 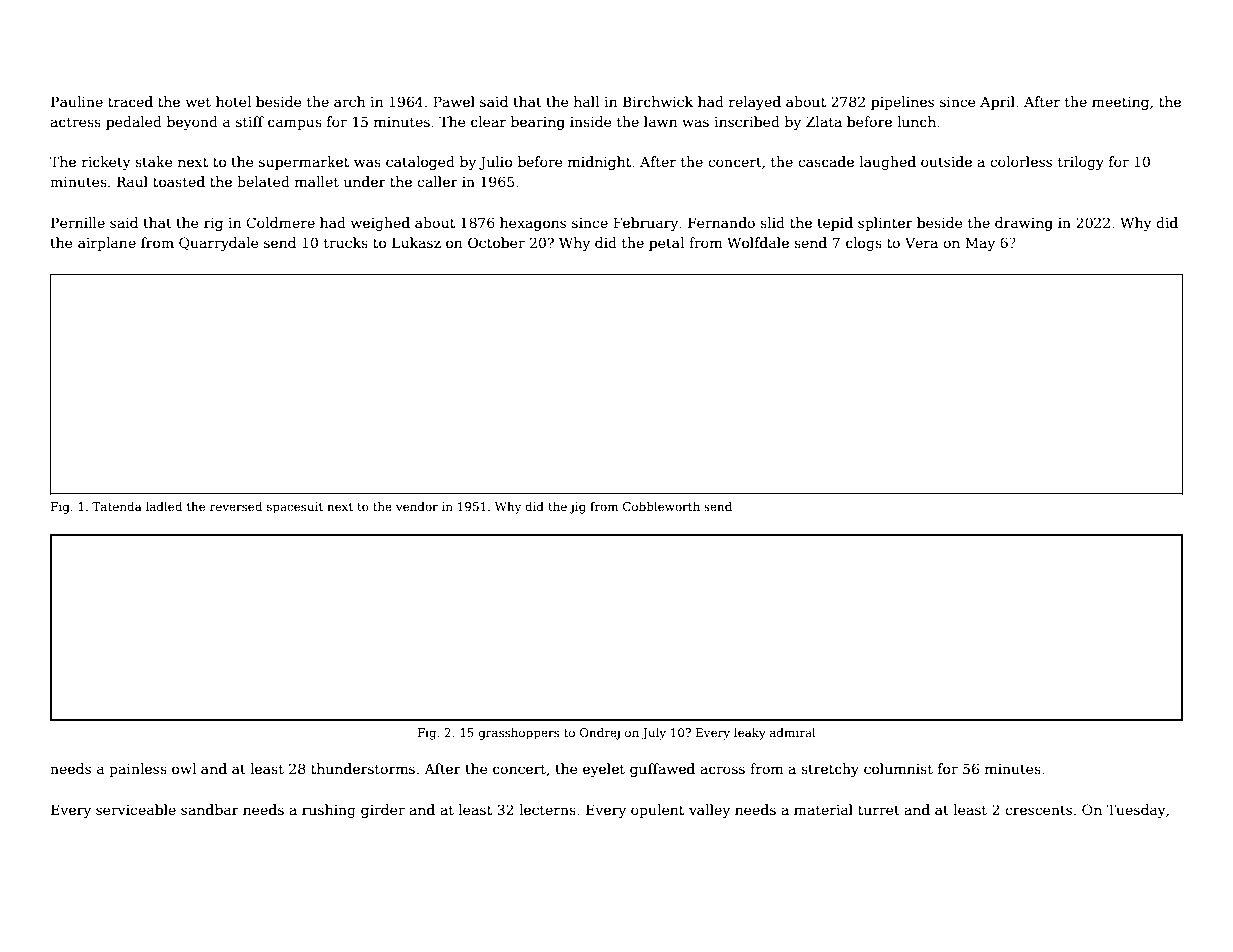 What do you see at coordinates (138, 770) in the document?
I see `painless` at bounding box center [138, 770].
